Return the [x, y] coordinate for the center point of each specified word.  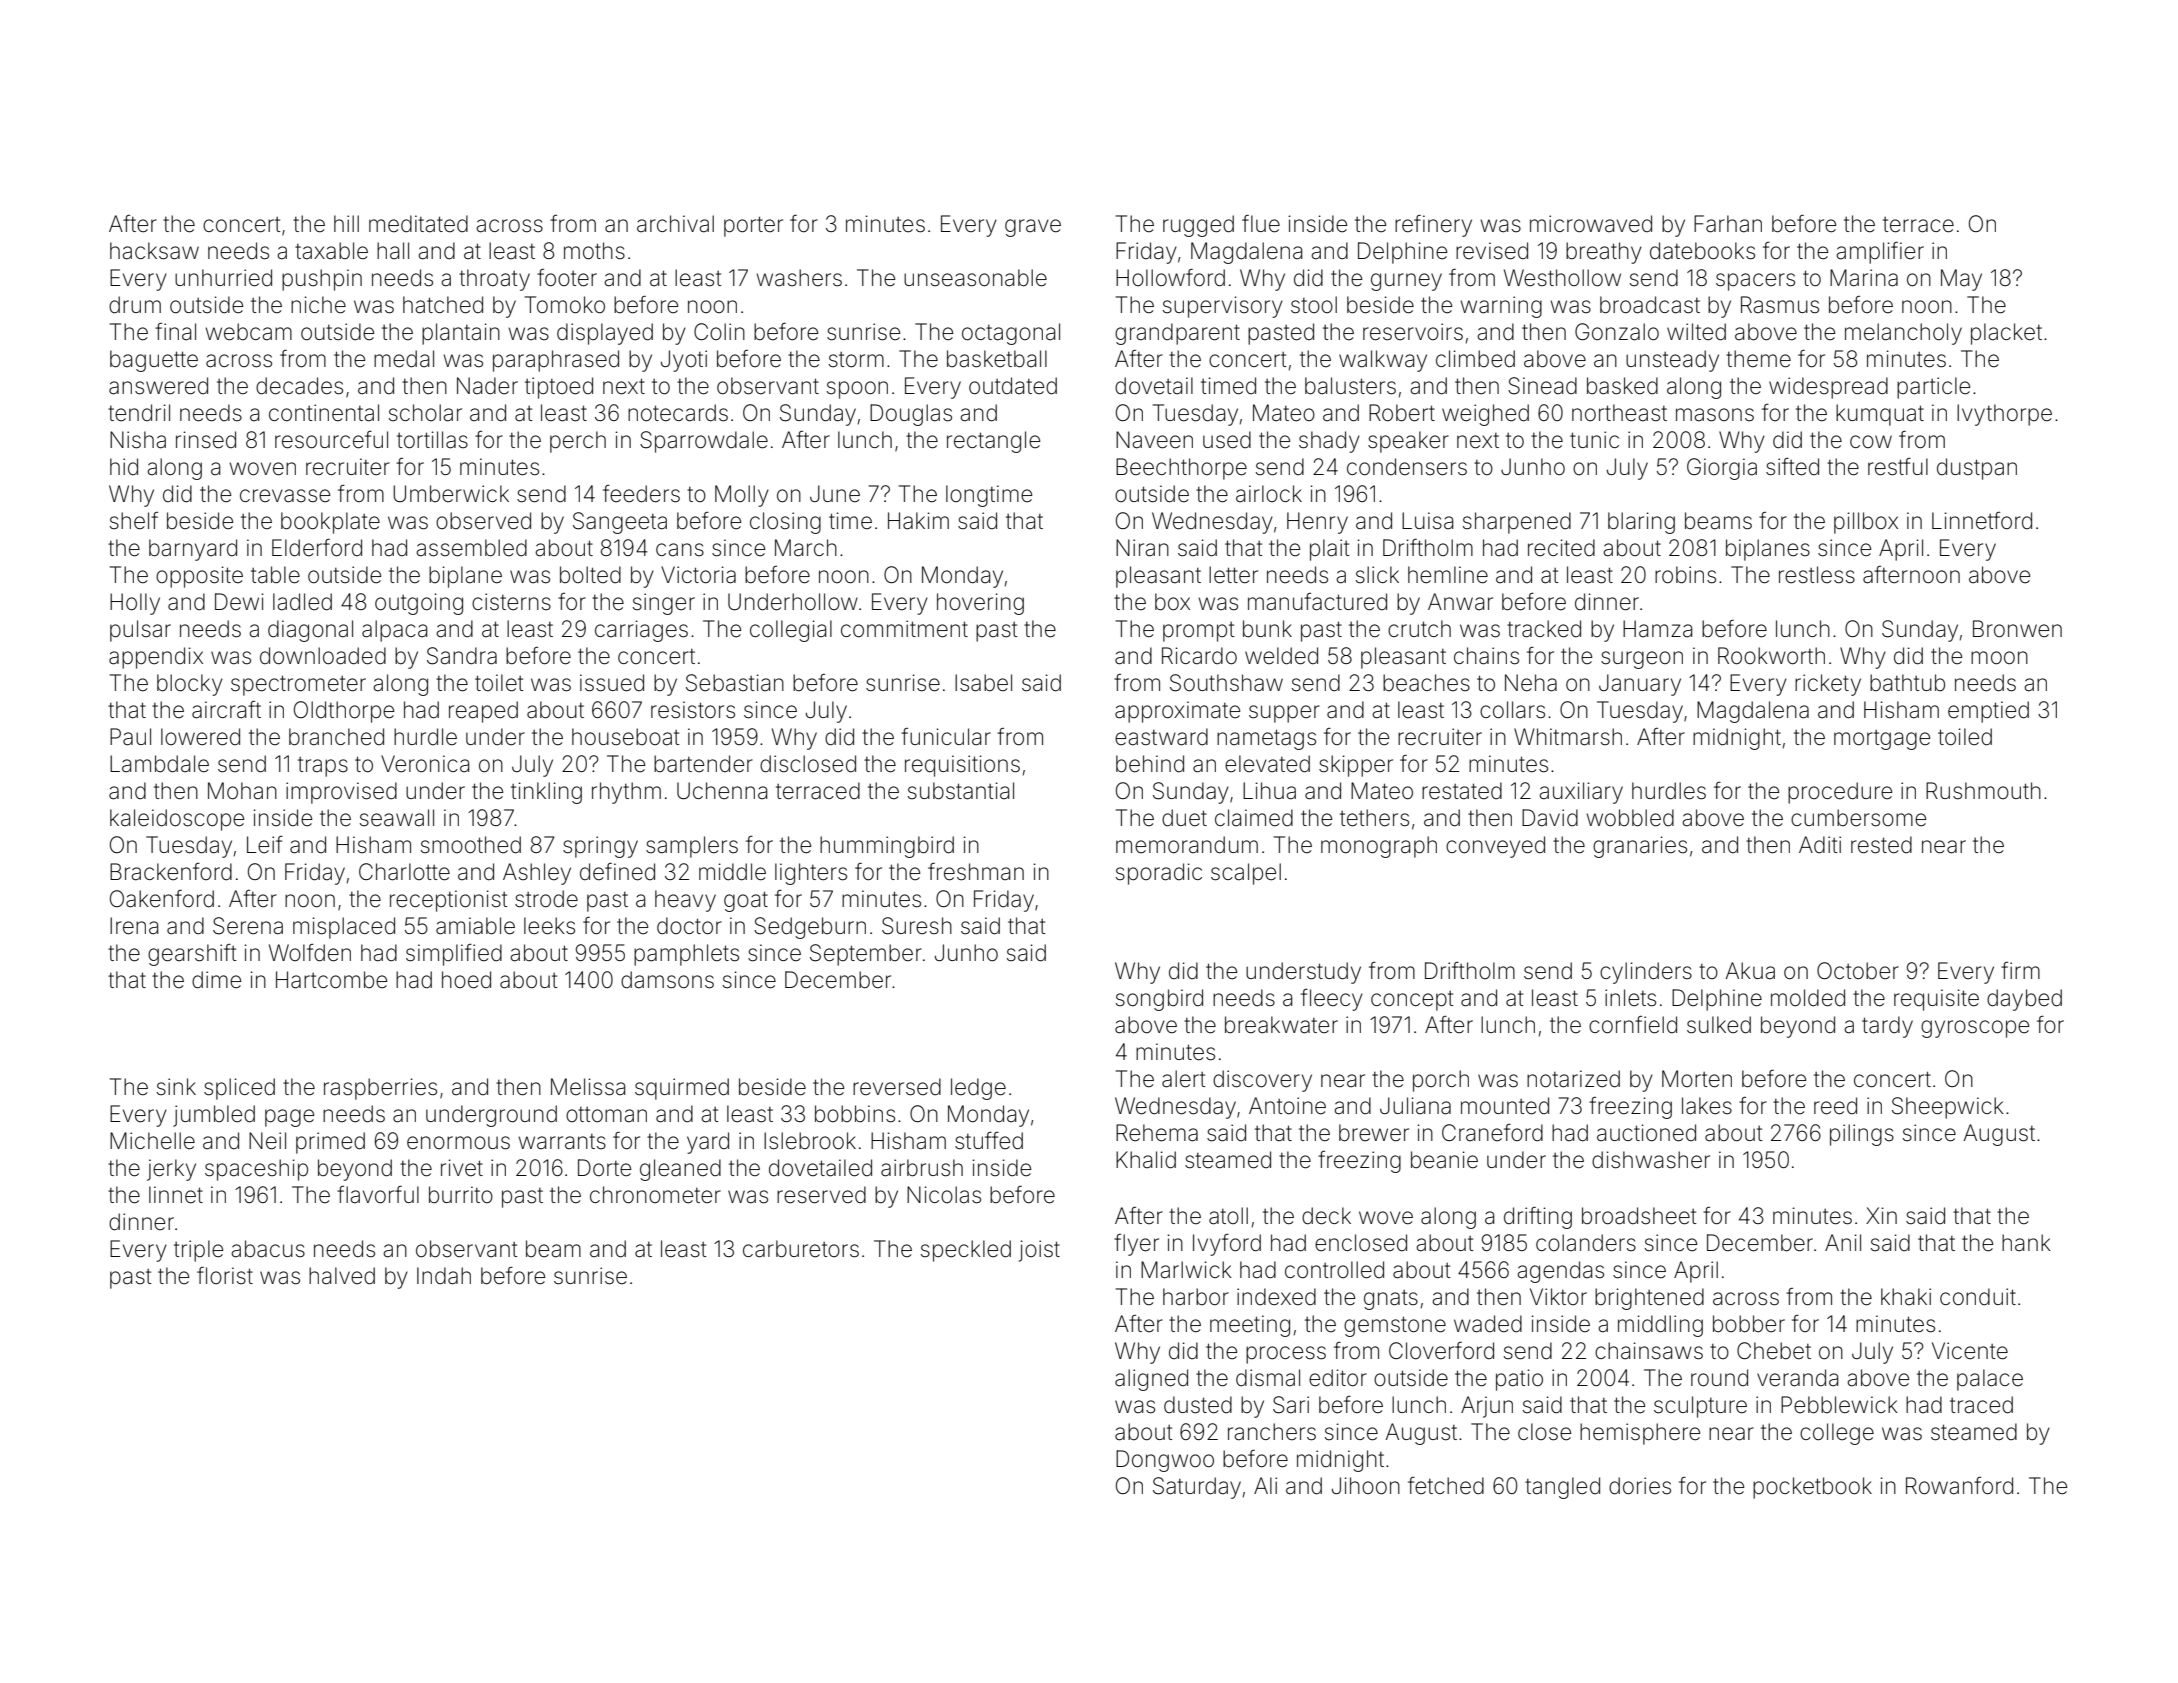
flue [1261, 224]
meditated [418, 224]
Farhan [1728, 224]
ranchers [1272, 1432]
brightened [1649, 1299]
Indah [444, 1276]
